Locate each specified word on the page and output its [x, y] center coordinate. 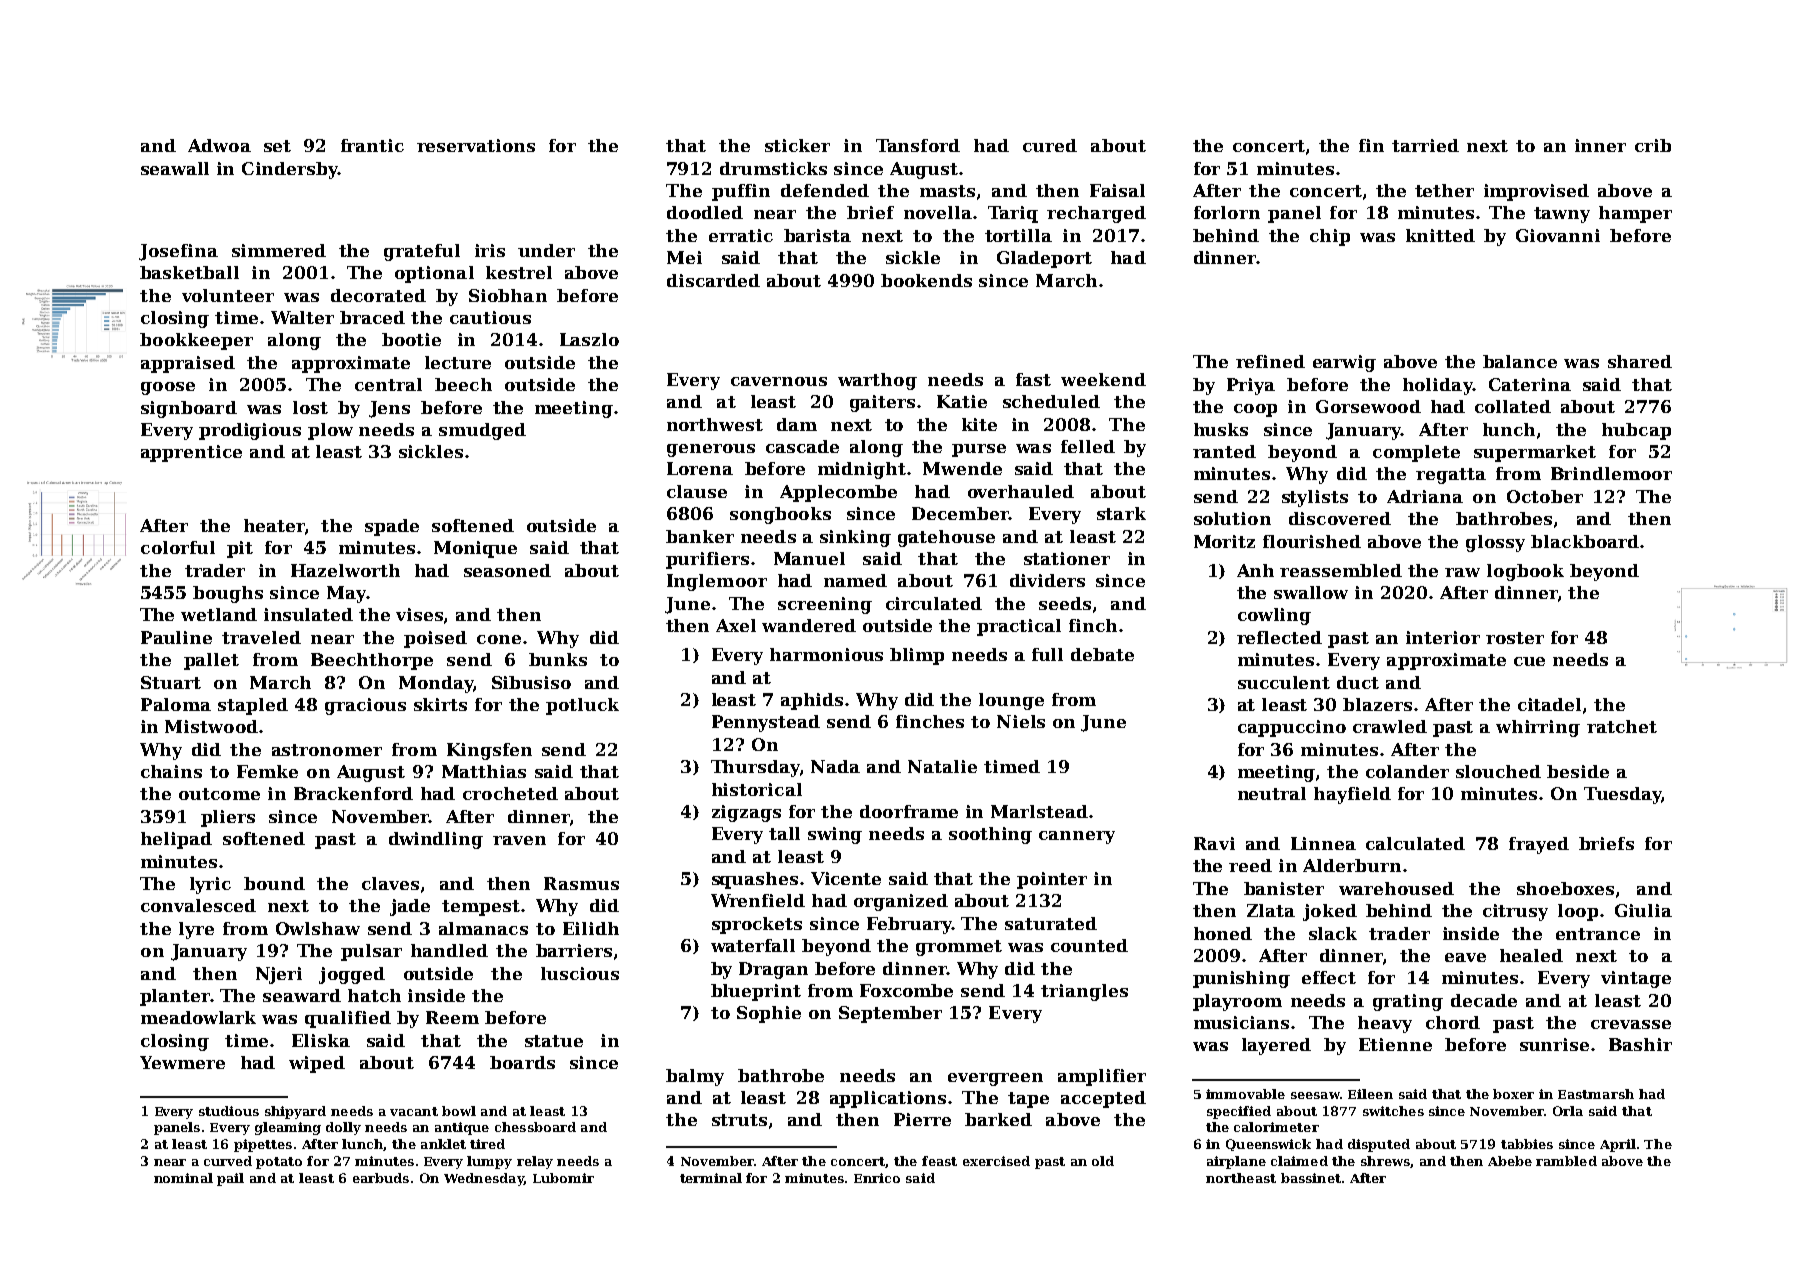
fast [1033, 379]
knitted [1440, 235]
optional [434, 274]
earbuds [381, 1178]
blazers [1377, 704]
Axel [736, 625]
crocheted [510, 793]
